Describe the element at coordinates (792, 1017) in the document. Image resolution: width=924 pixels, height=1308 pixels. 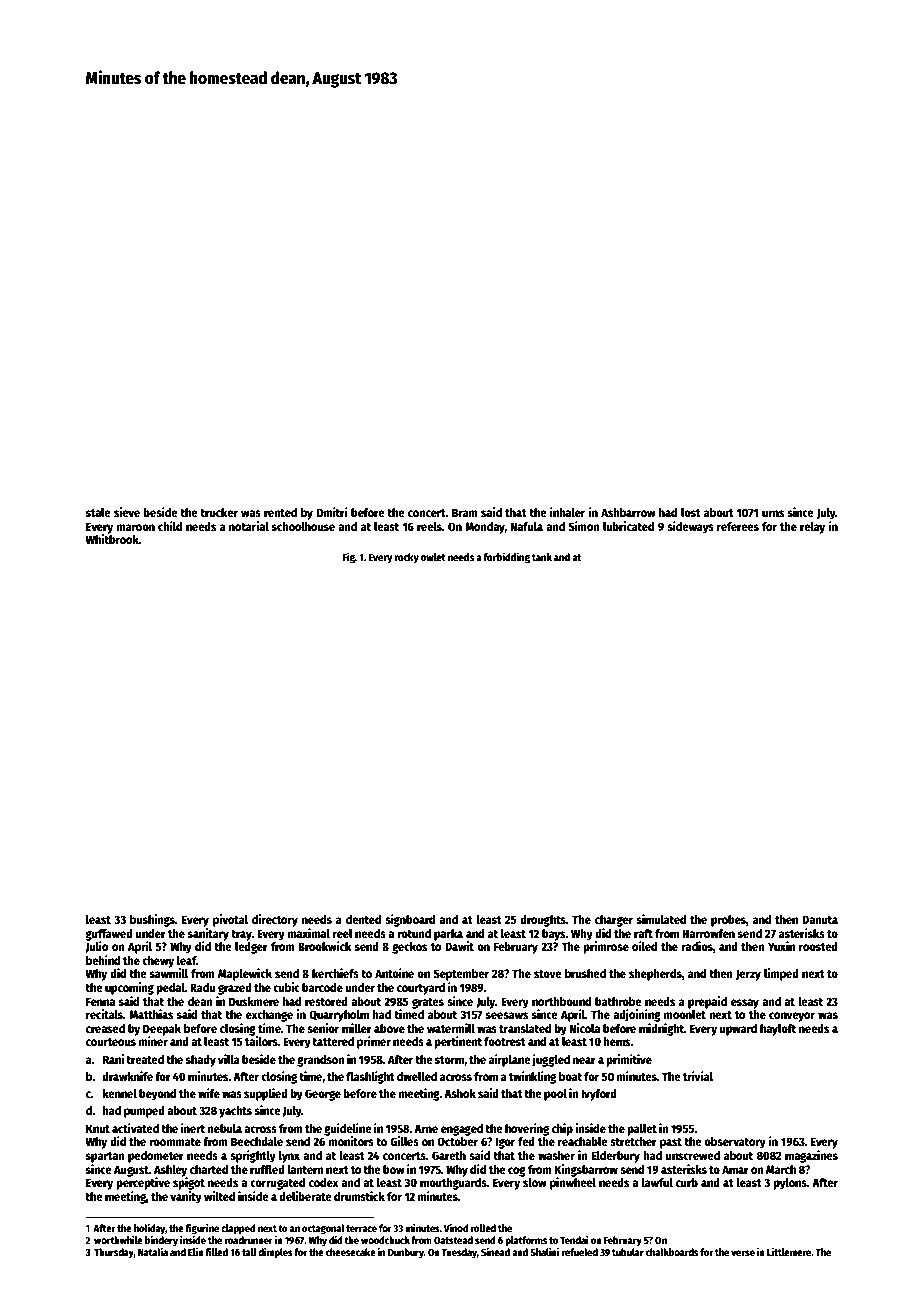
I see `conveyor` at that location.
